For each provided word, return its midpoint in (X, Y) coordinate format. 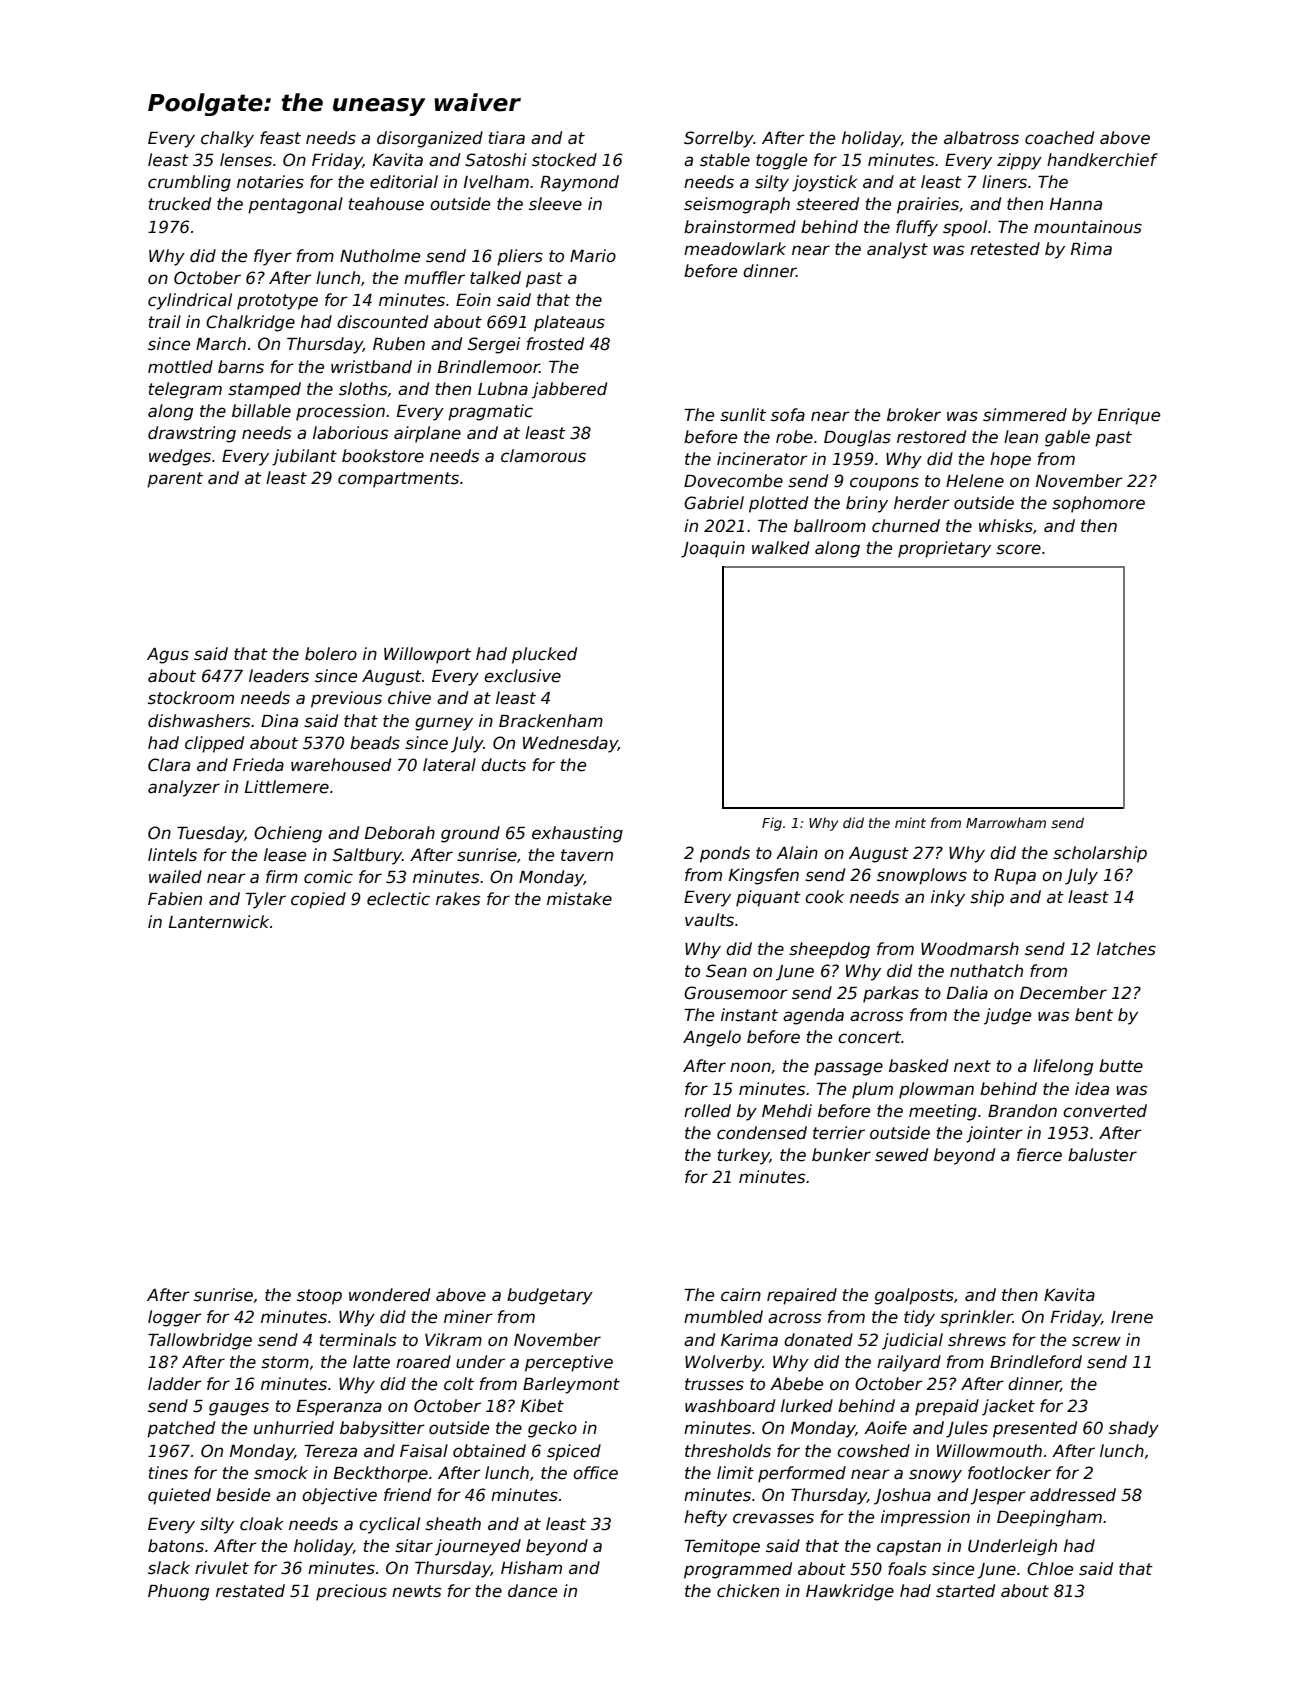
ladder (175, 1384)
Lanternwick (219, 922)
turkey (744, 1156)
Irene (1132, 1317)
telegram (185, 390)
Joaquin (713, 549)
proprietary (944, 549)
